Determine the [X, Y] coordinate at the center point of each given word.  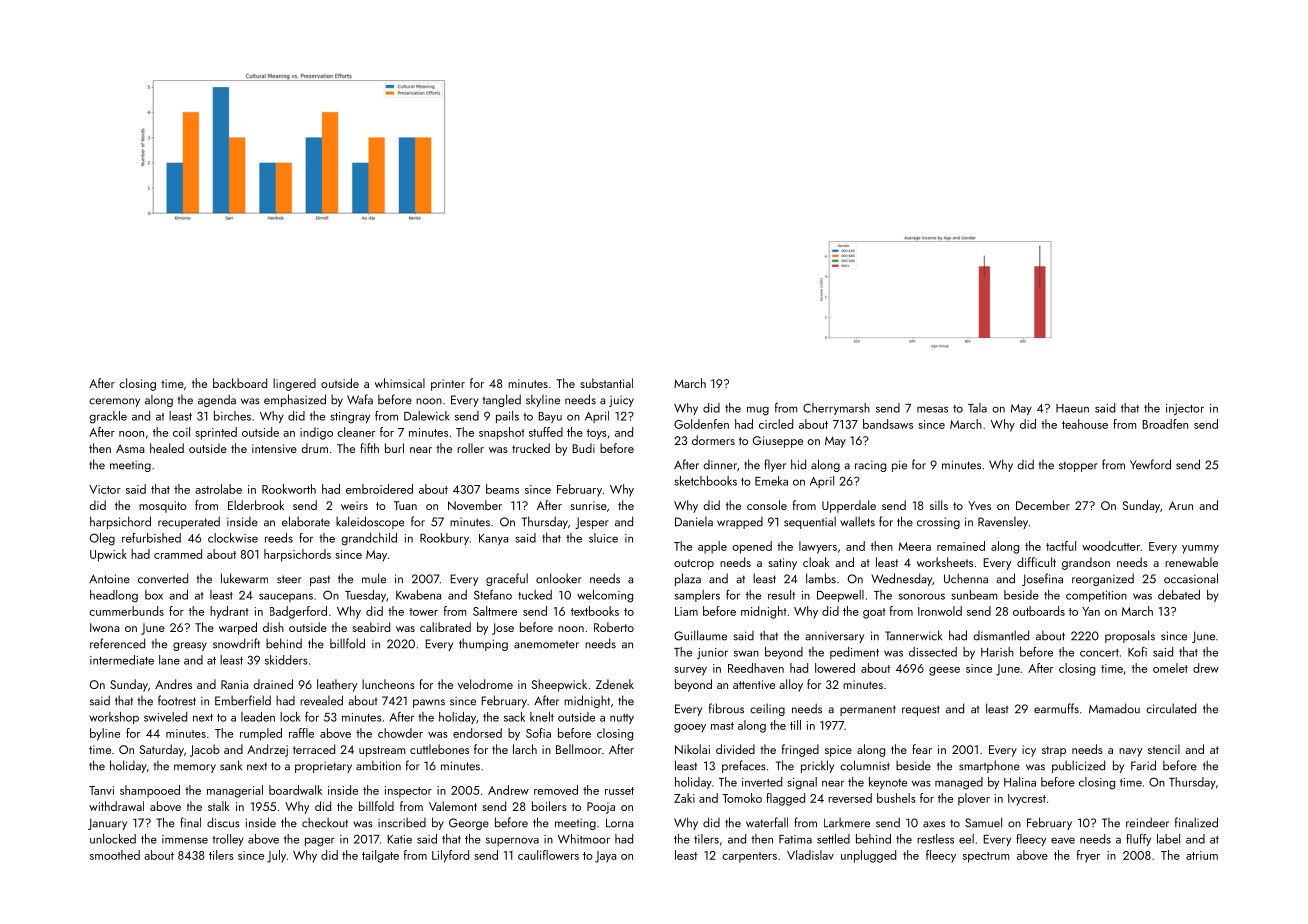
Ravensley [1003, 523]
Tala [977, 408]
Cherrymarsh [836, 409]
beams [502, 489]
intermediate [122, 660]
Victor [105, 489]
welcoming [605, 596]
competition [1096, 596]
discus [223, 822]
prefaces [744, 766]
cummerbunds [126, 611]
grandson [1086, 563]
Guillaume [700, 635]
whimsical [400, 383]
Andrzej [267, 750]
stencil [1164, 749]
